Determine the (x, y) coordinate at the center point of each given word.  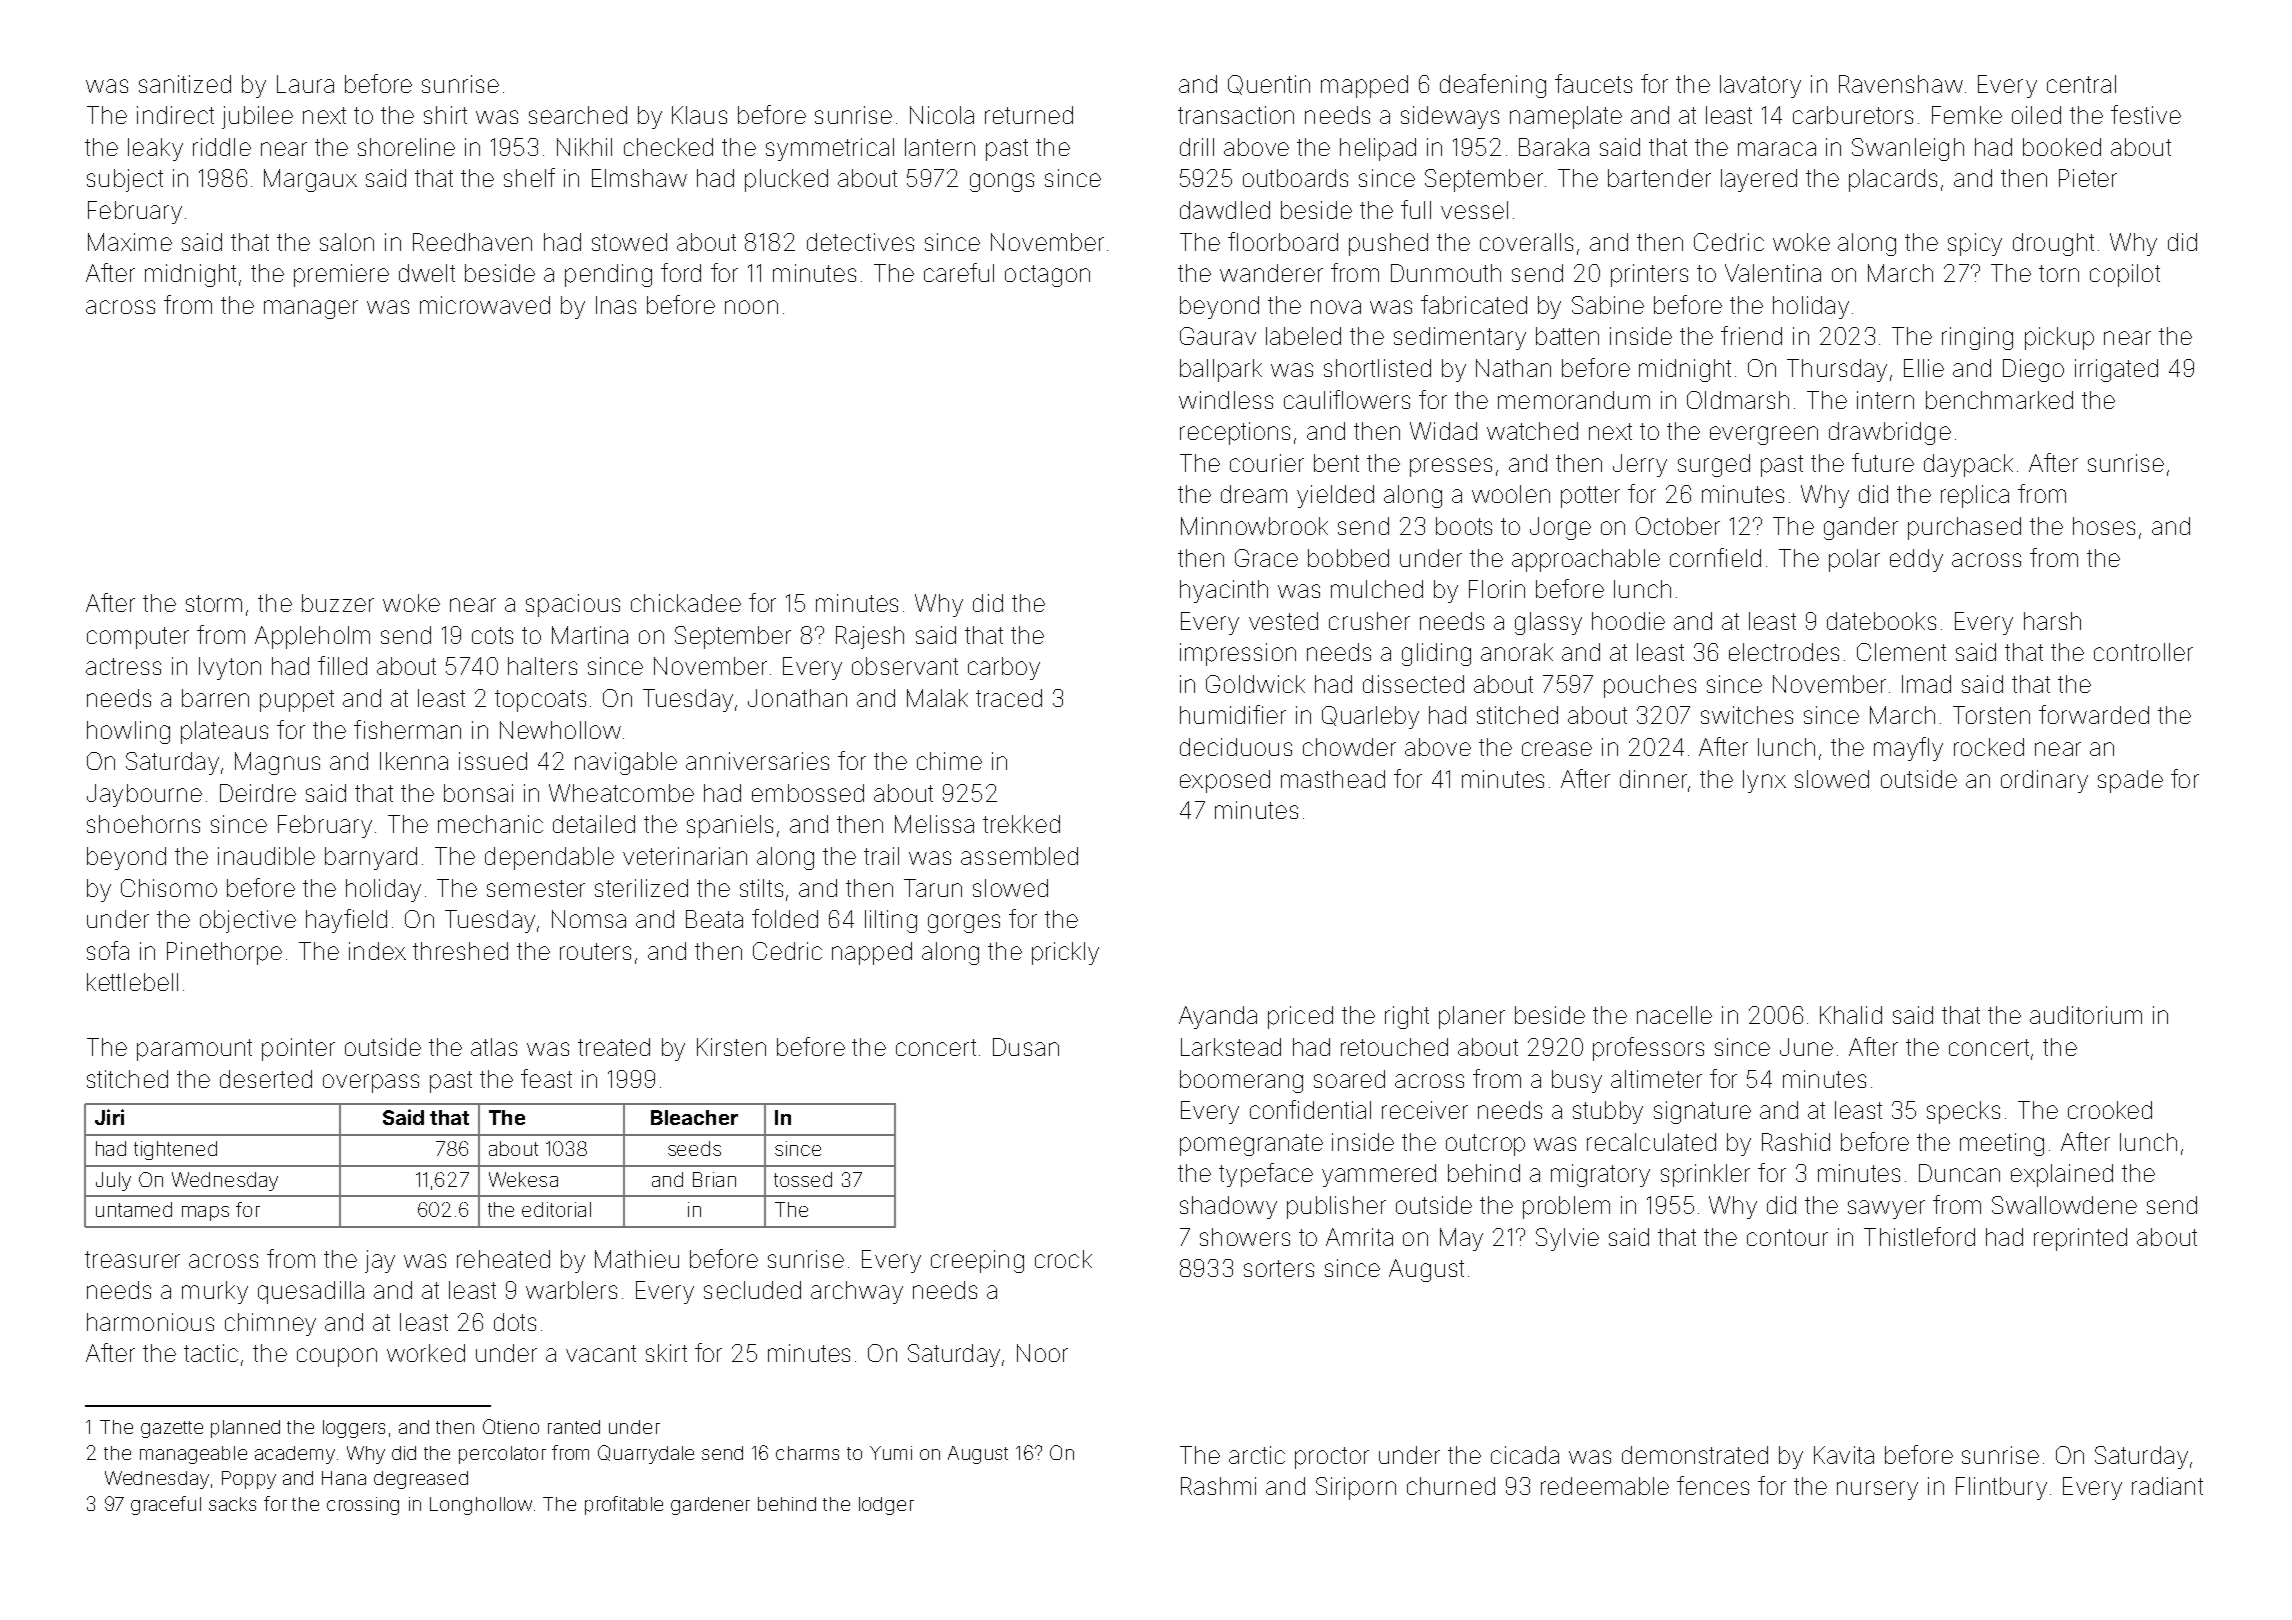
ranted (574, 1427)
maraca (1777, 149)
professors (1648, 1049)
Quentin (1269, 85)
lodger (886, 1506)
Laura (305, 84)
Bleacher (694, 1117)
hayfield (346, 921)
